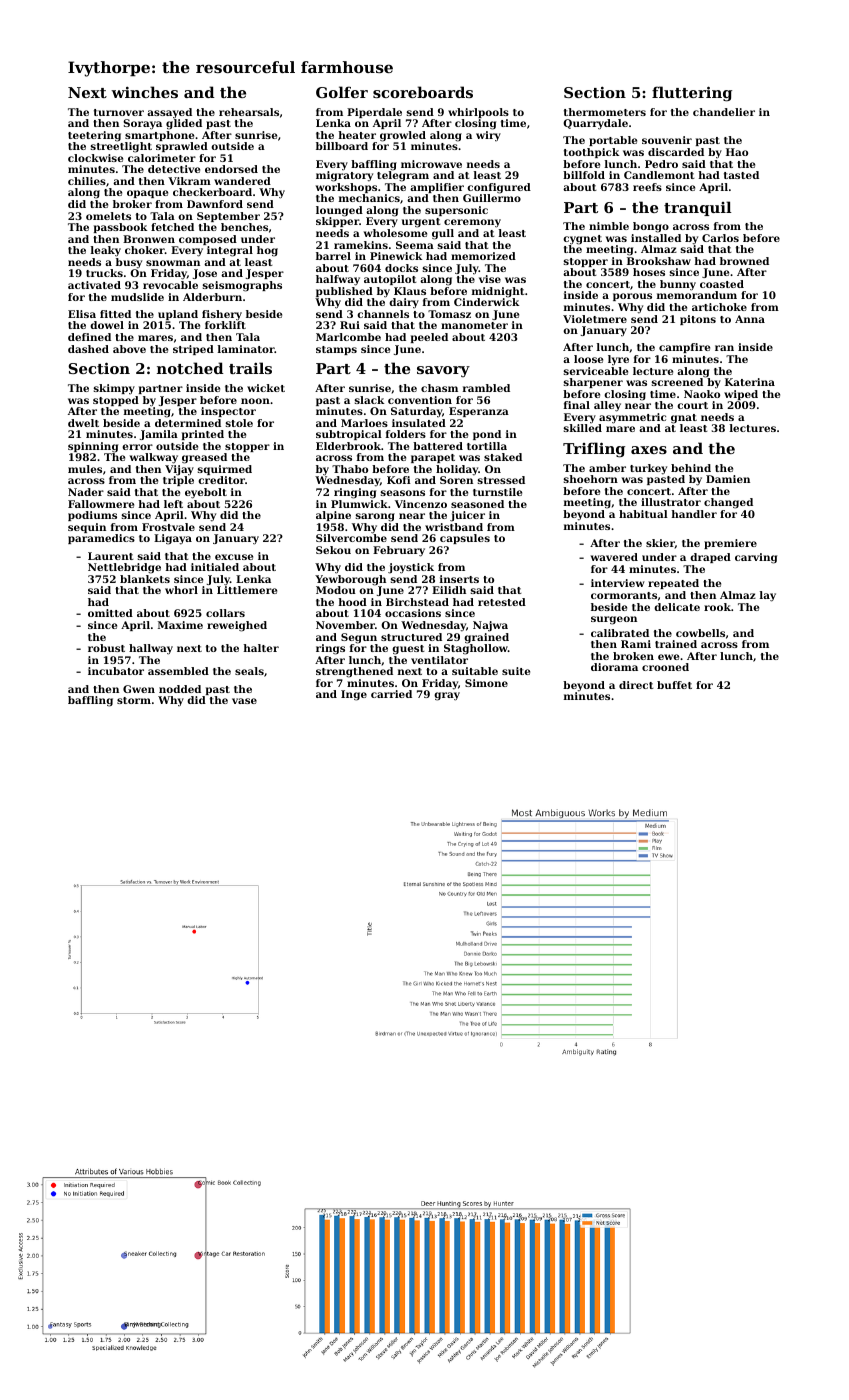  Describe the element at coordinates (692, 405) in the document. I see `court` at that location.
